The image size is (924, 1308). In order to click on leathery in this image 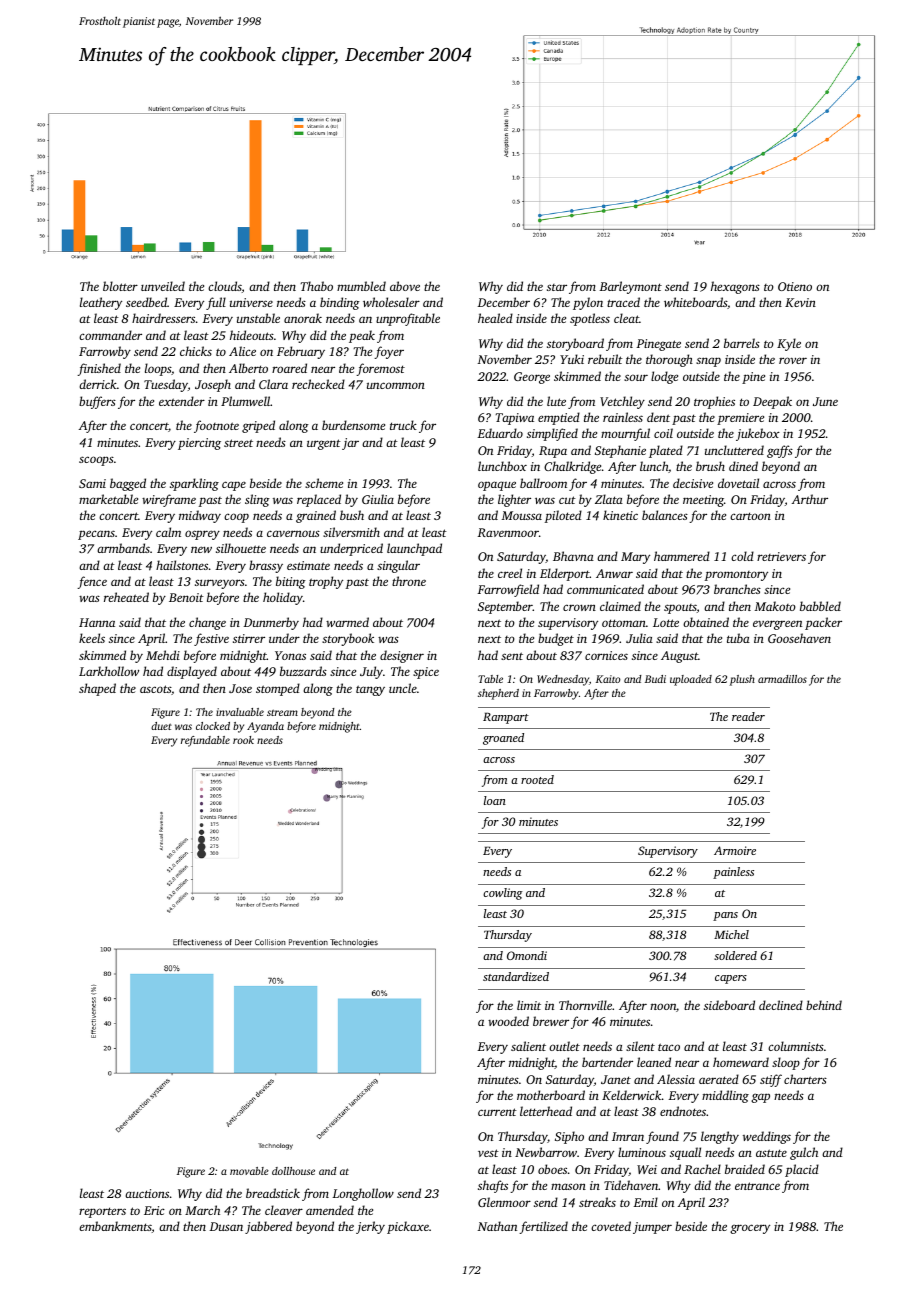, I will do `click(101, 303)`.
